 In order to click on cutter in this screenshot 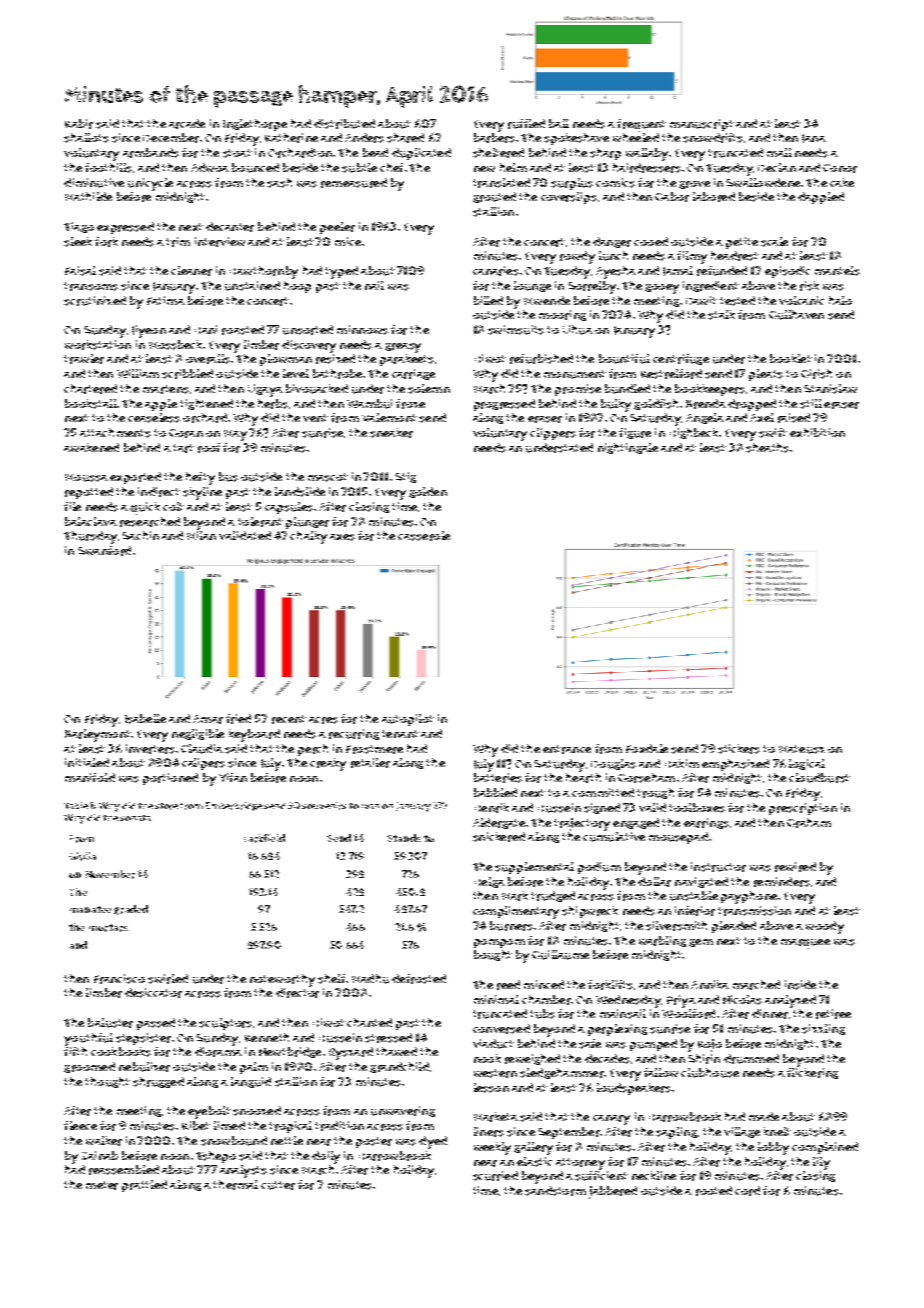, I will do `click(278, 1185)`.
